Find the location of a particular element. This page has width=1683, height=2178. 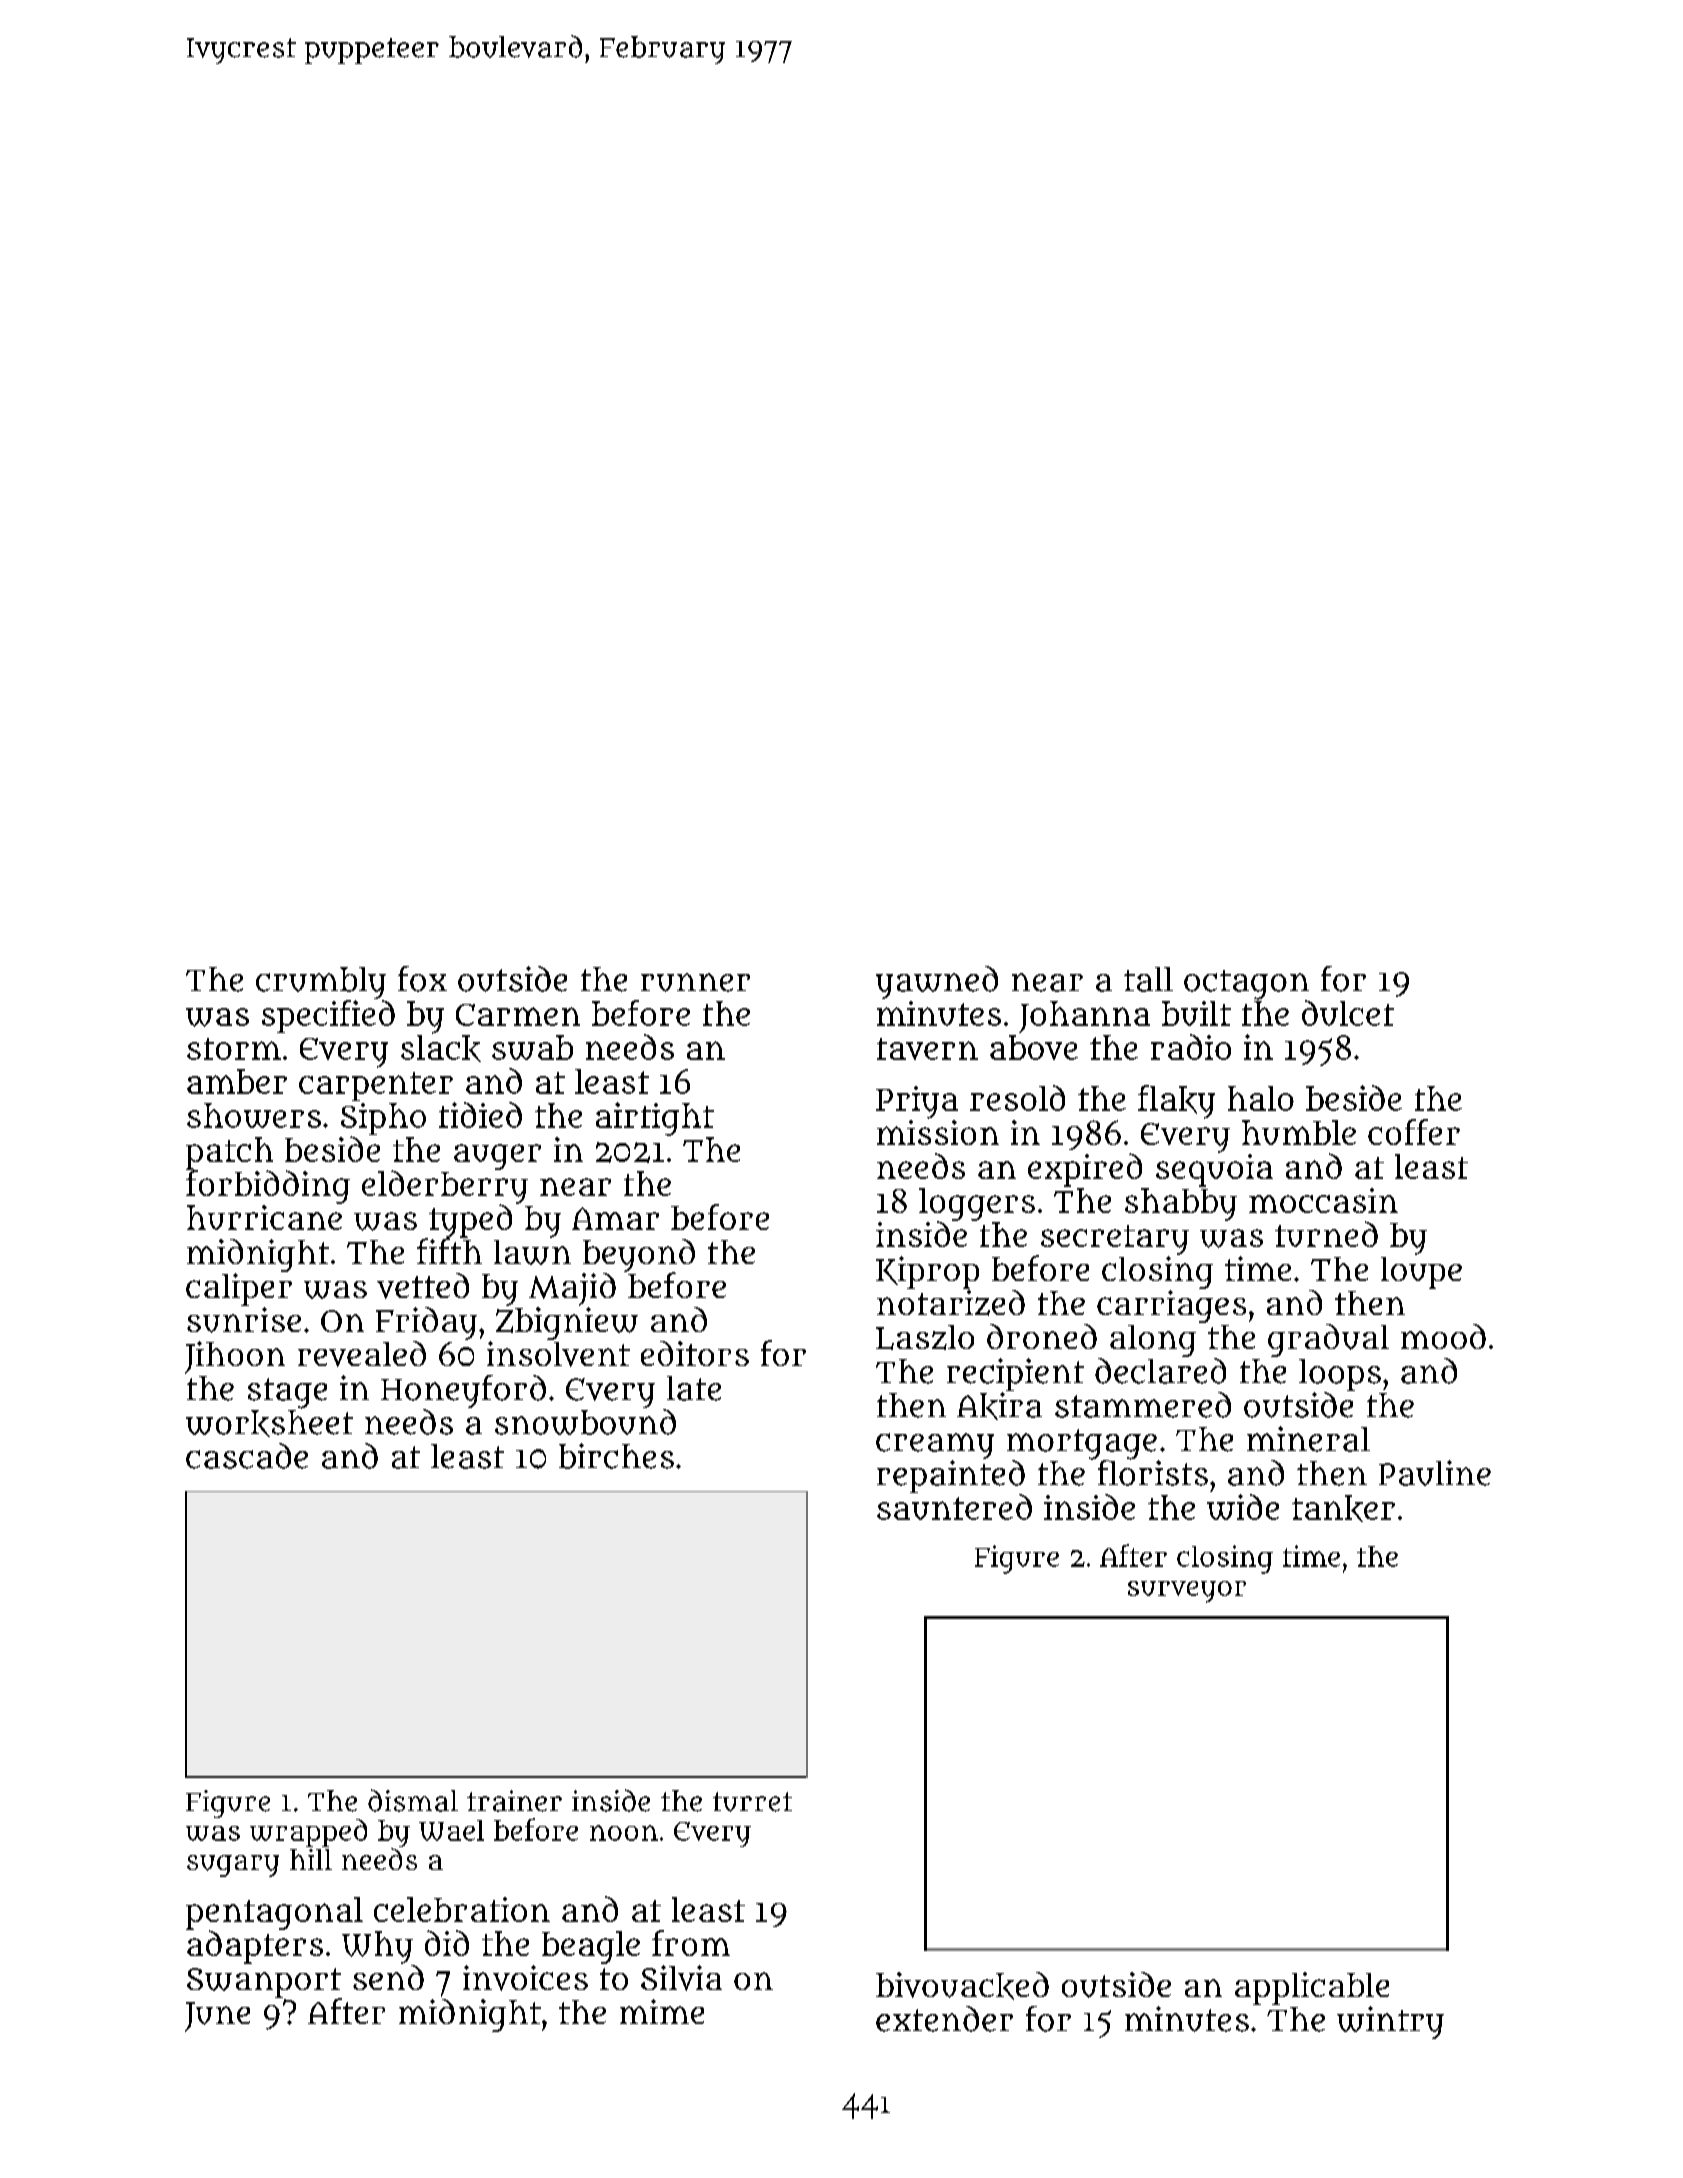

turret is located at coordinates (752, 1802).
